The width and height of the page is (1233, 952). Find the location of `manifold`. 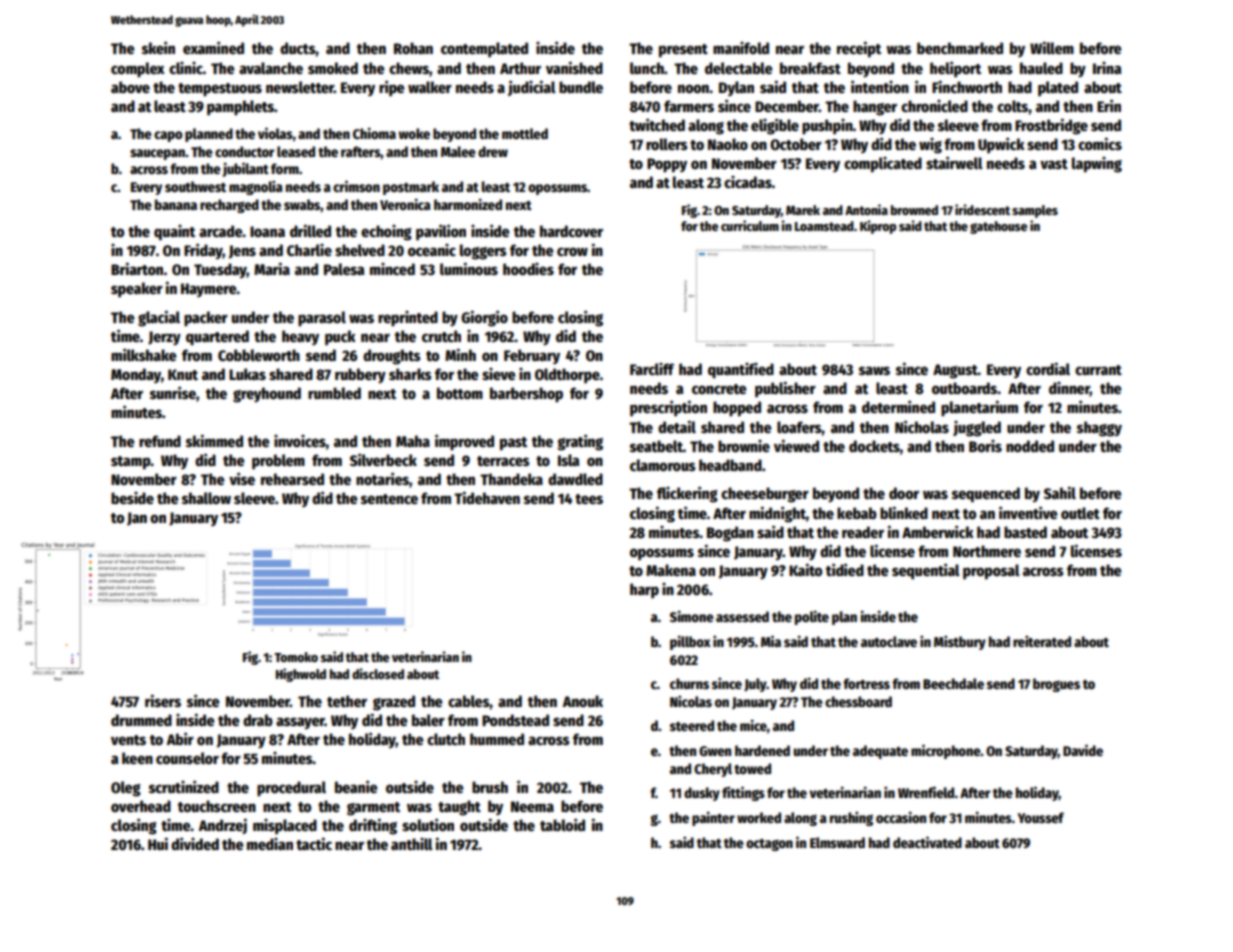

manifold is located at coordinates (741, 48).
